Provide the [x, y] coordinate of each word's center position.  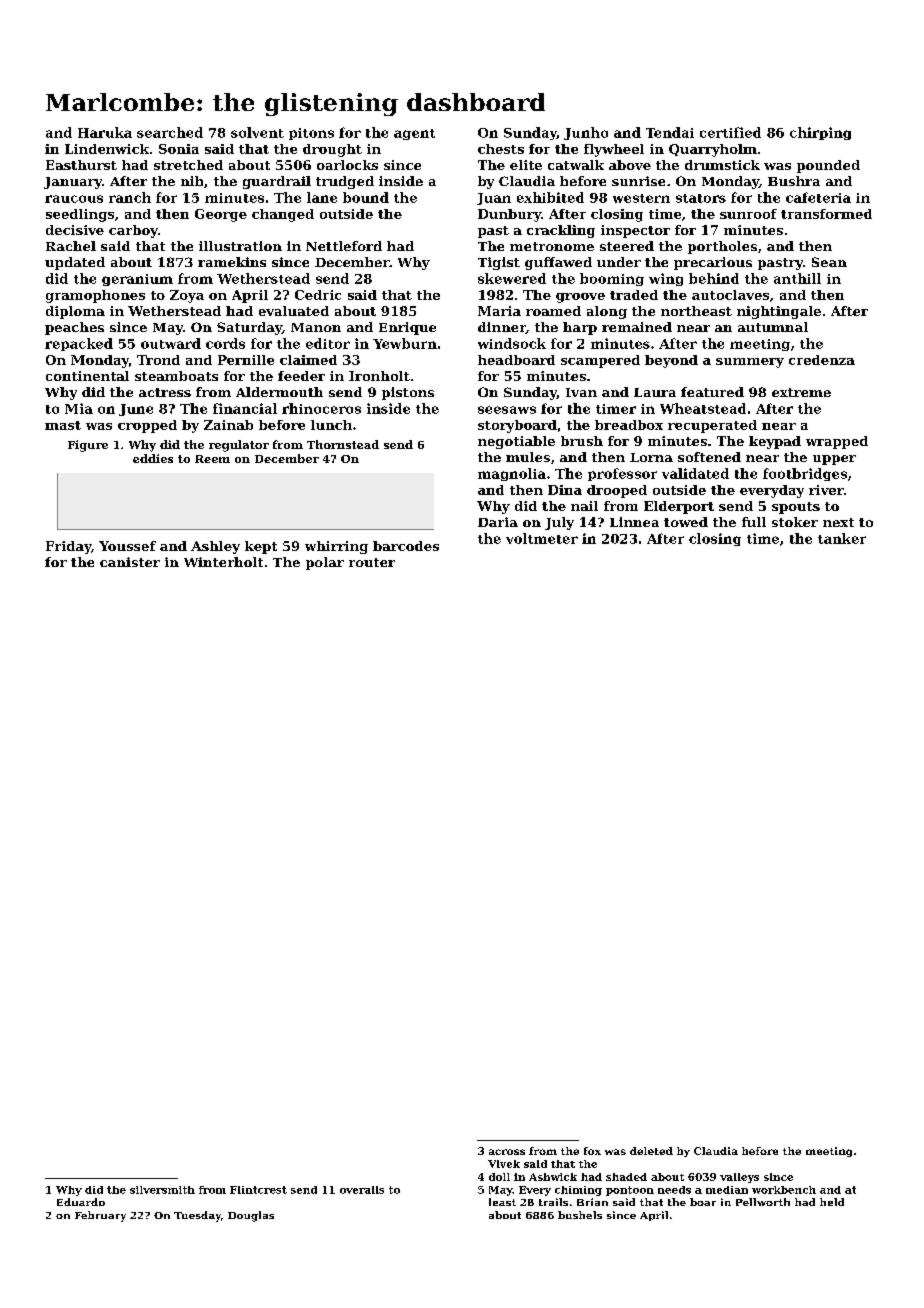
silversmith [162, 1190]
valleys [739, 1178]
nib [192, 181]
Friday [68, 547]
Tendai [670, 132]
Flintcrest [258, 1190]
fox [592, 1151]
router [372, 562]
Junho [586, 133]
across [507, 1152]
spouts [796, 508]
